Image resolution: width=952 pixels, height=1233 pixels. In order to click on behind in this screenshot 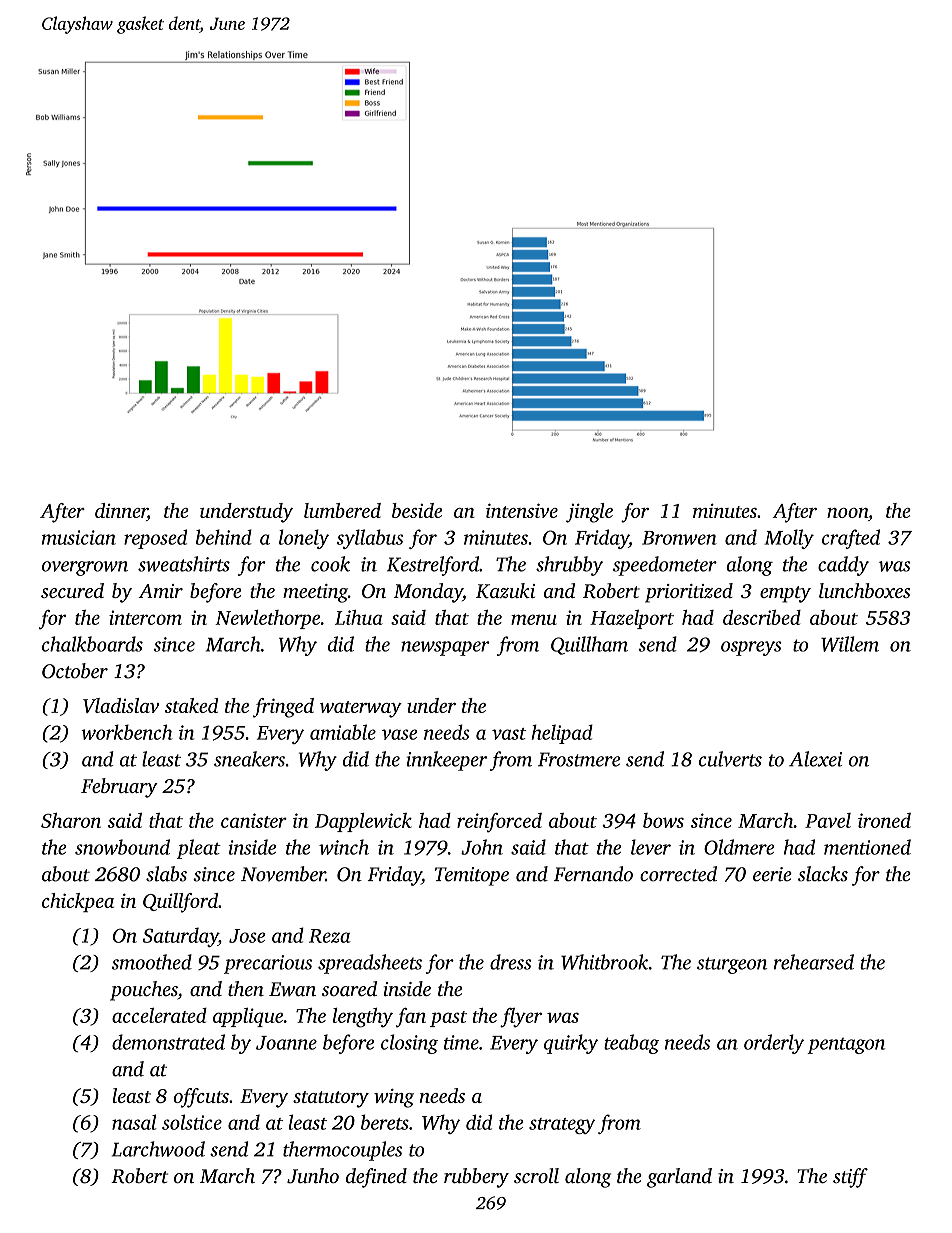, I will do `click(224, 537)`.
